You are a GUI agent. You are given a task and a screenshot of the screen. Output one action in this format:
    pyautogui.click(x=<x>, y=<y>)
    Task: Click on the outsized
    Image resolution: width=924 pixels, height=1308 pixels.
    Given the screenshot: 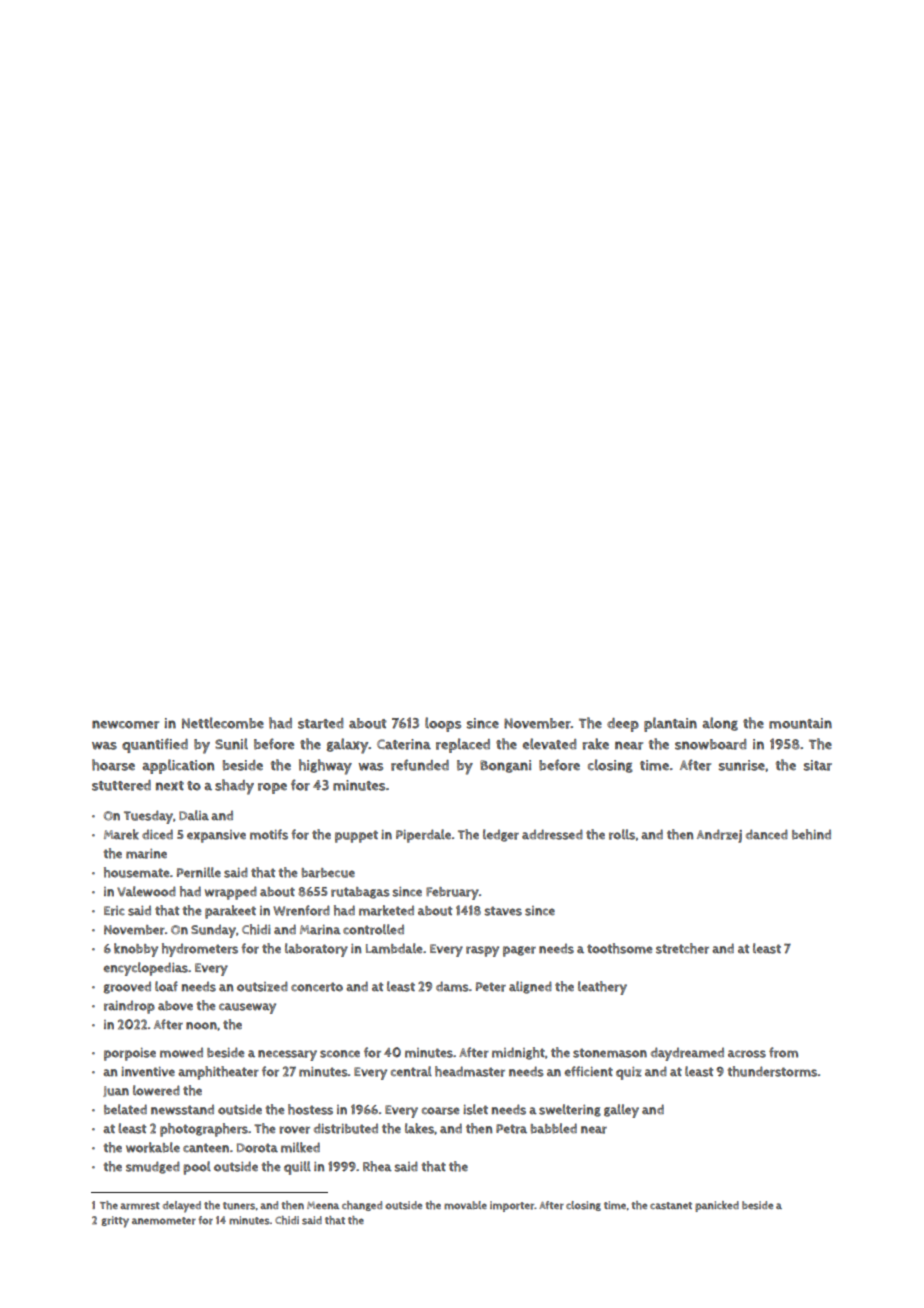 What is the action you would take?
    pyautogui.click(x=262, y=986)
